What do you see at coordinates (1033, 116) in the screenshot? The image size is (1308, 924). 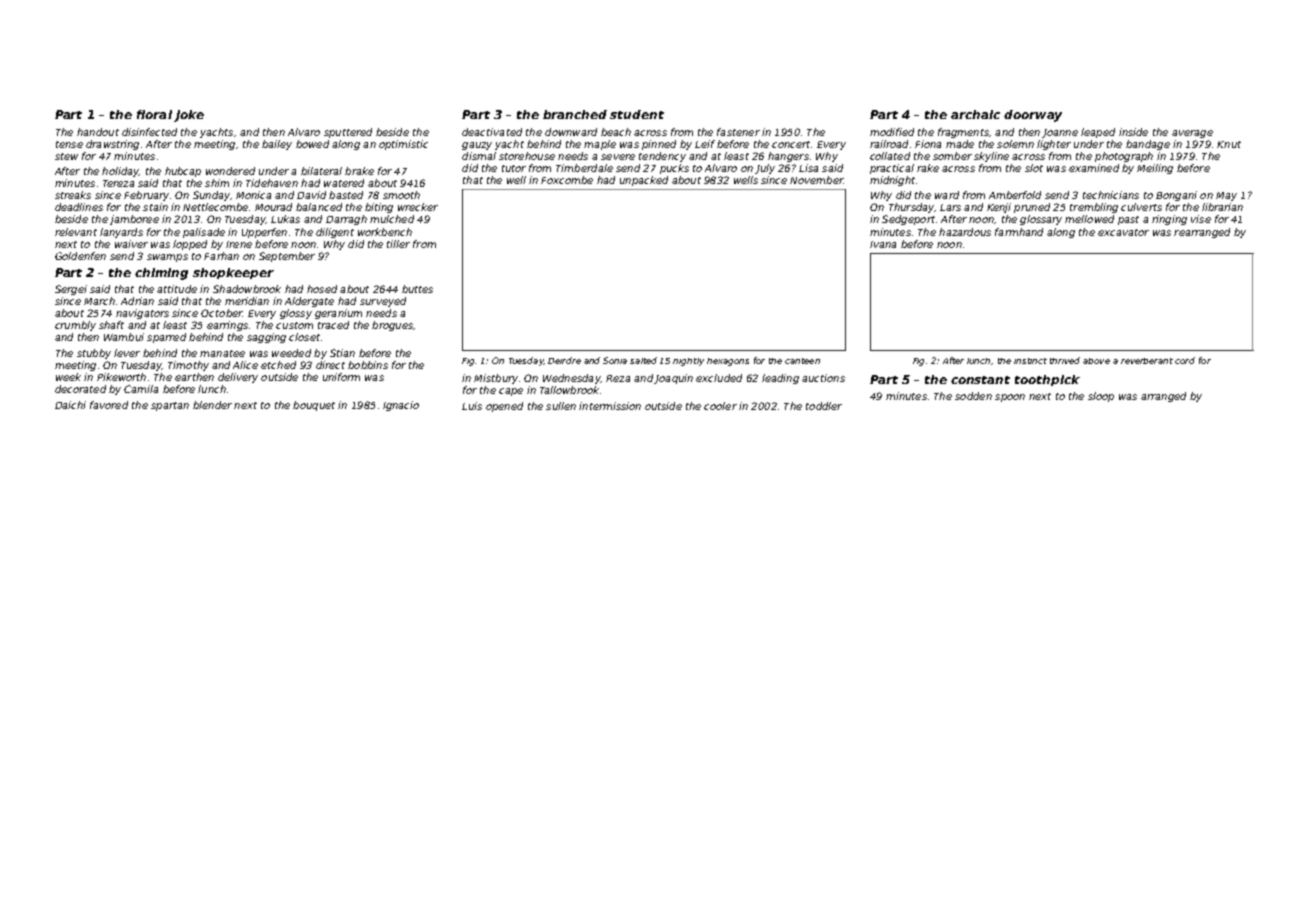 I see `doorway` at bounding box center [1033, 116].
